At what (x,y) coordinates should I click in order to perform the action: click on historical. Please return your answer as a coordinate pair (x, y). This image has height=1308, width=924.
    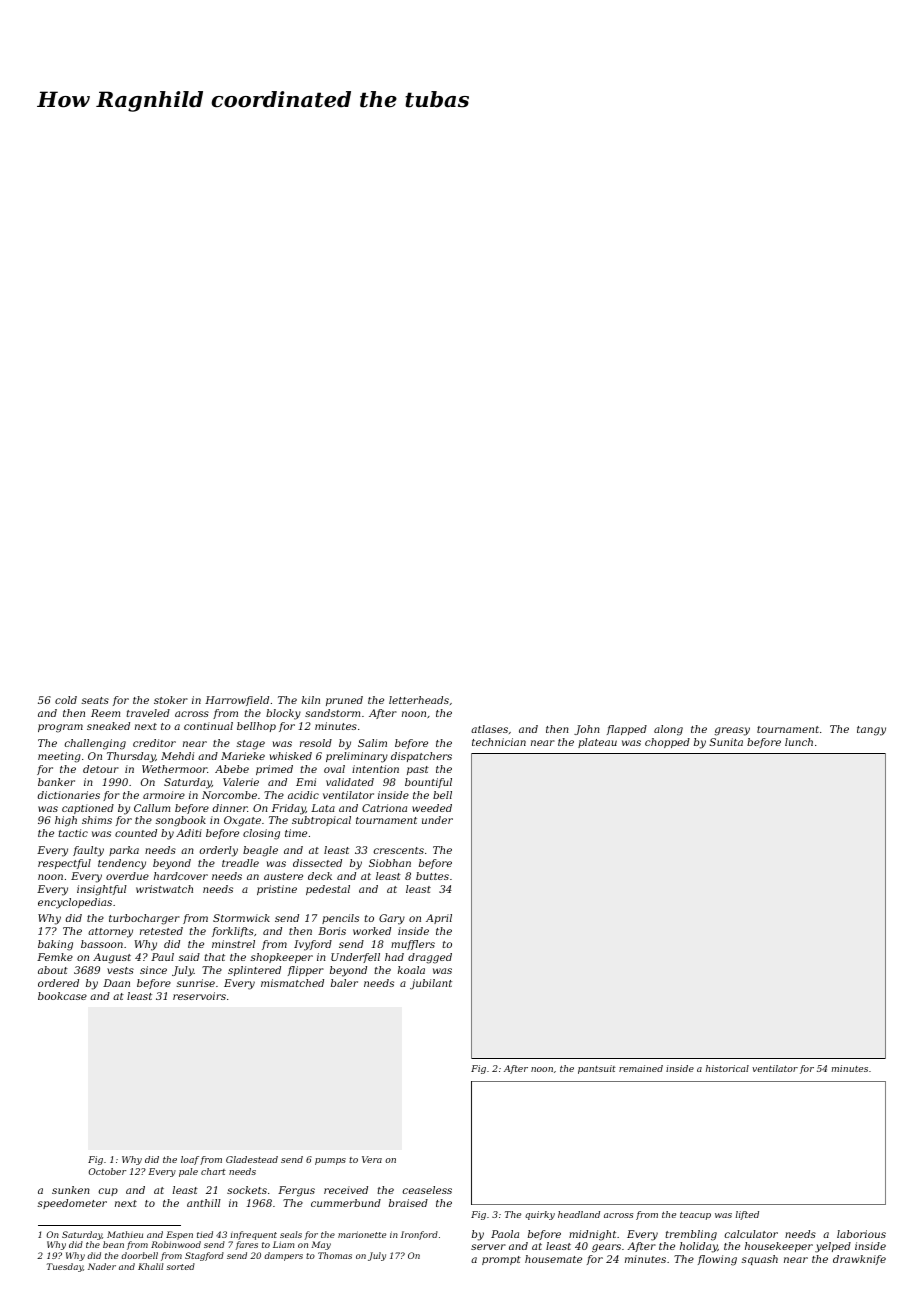
    Looking at the image, I should click on (727, 1068).
